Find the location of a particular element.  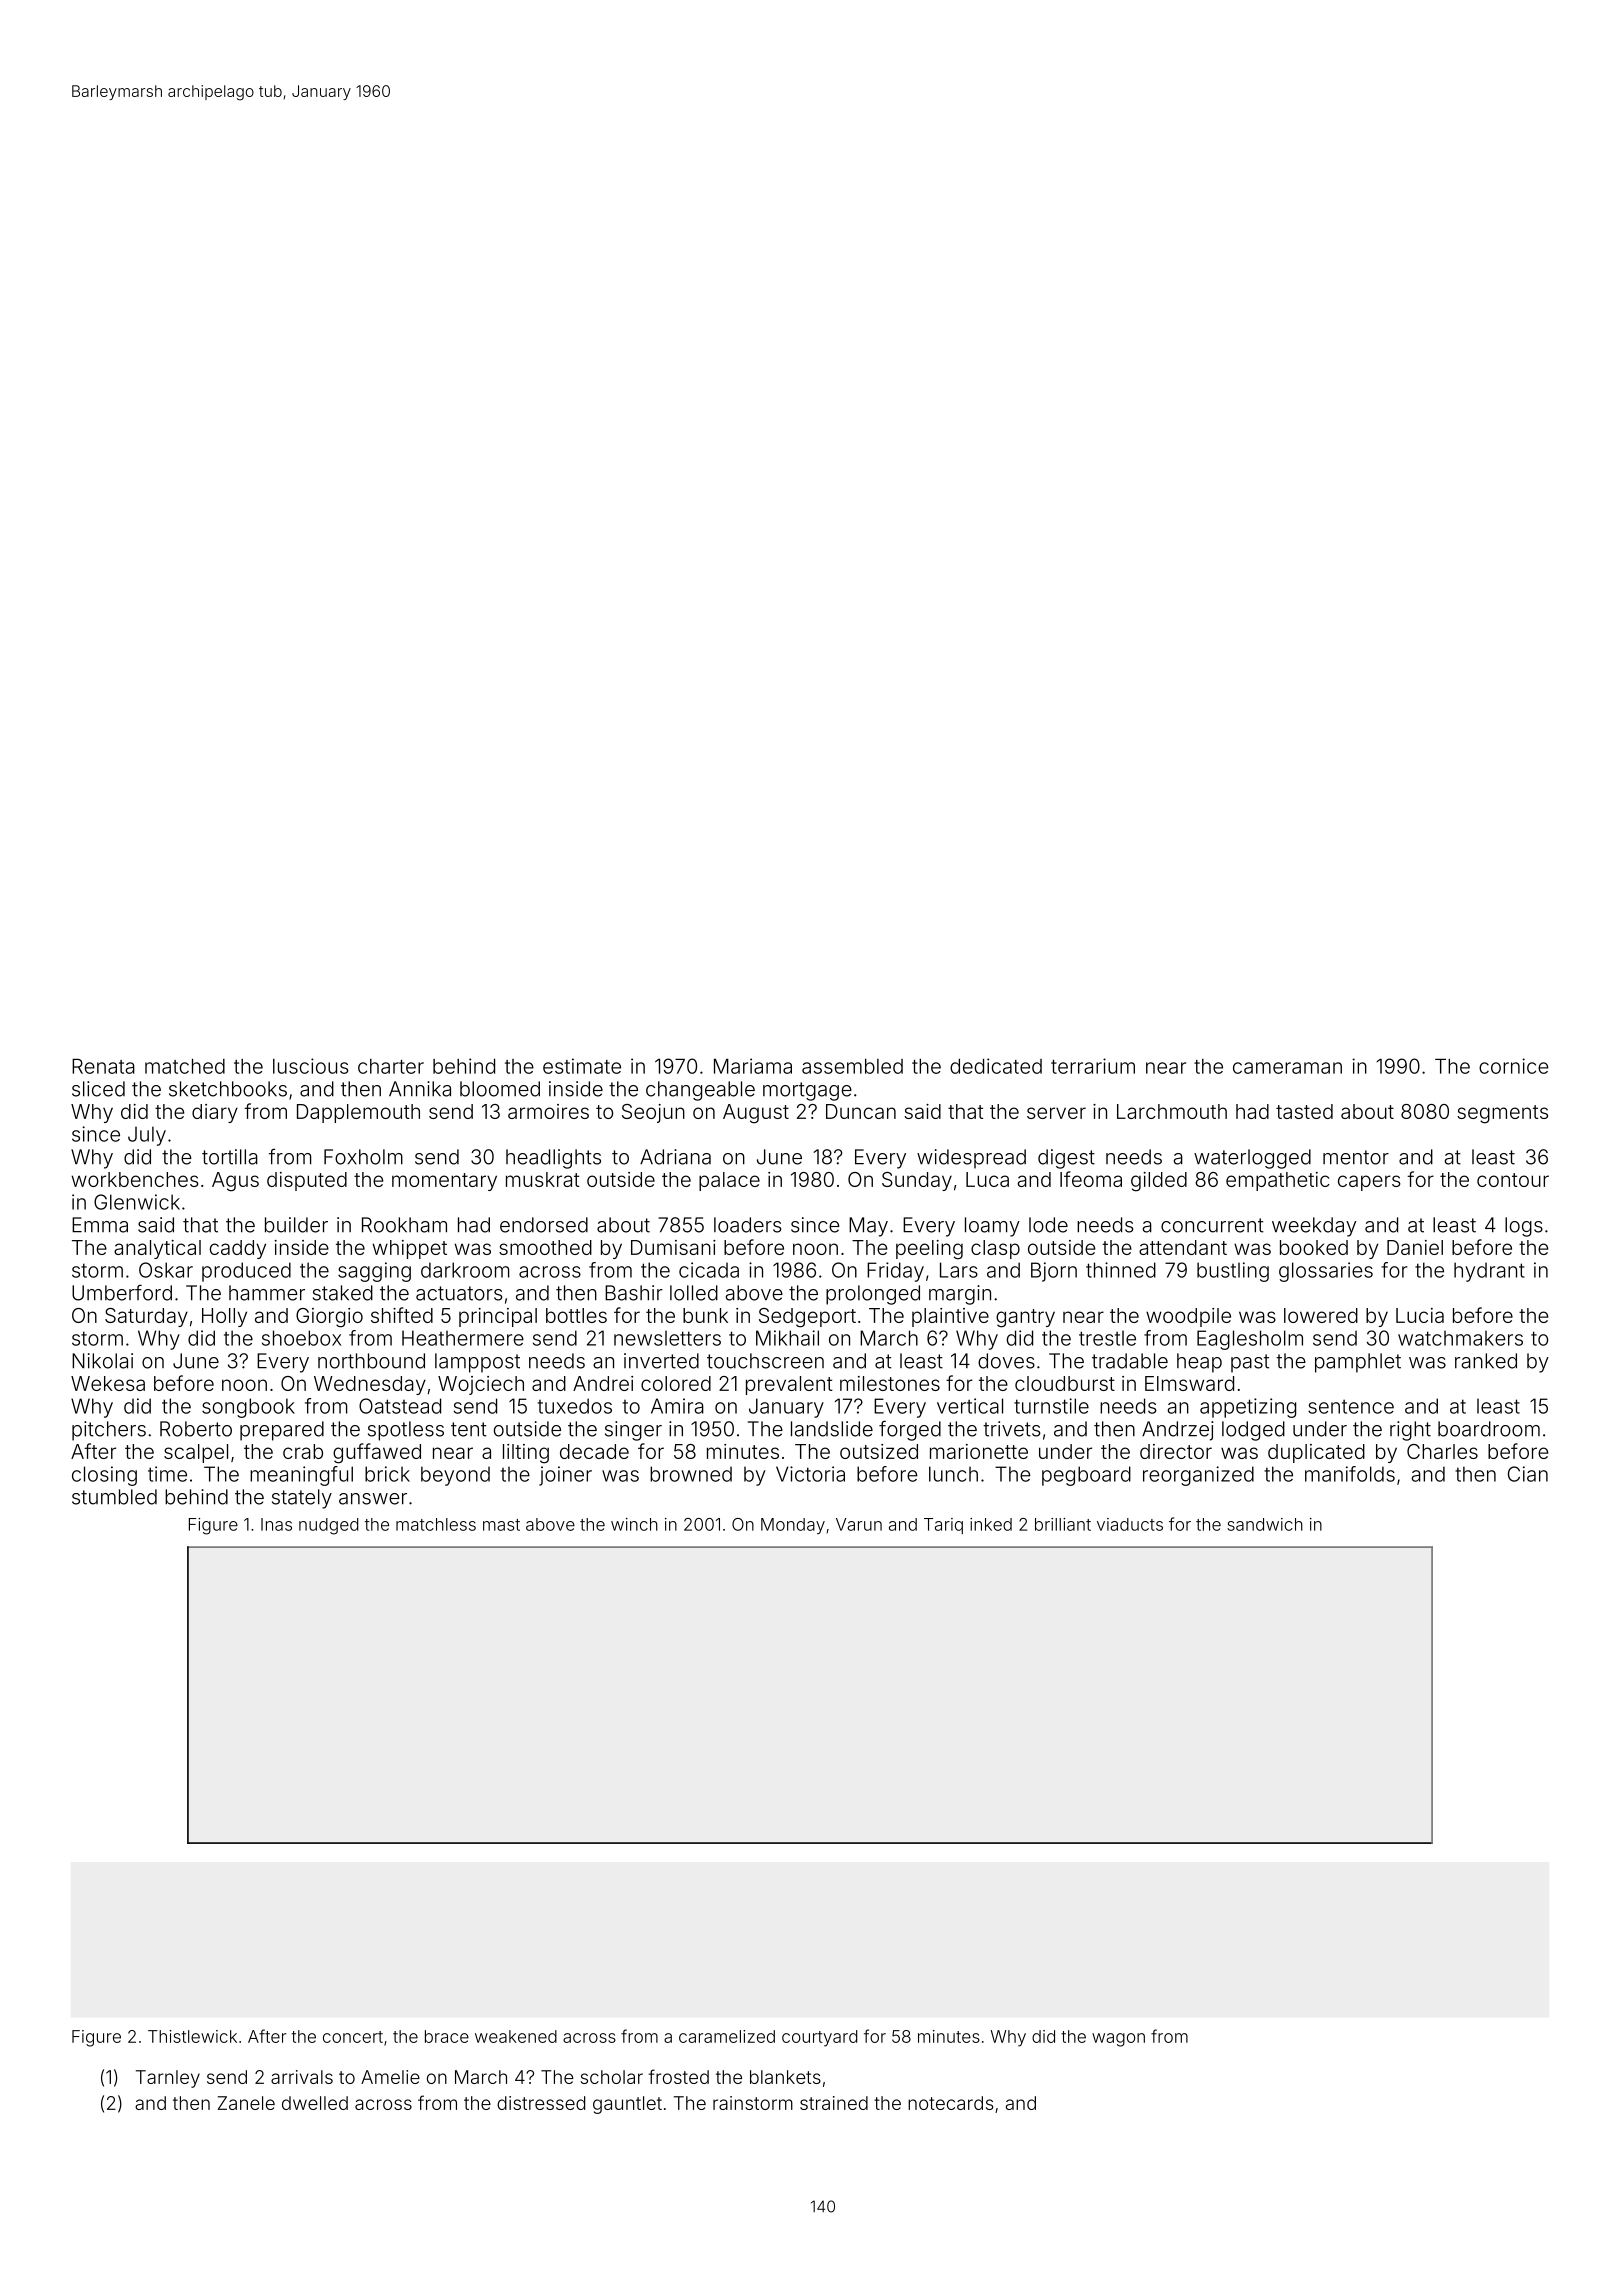

Tariq is located at coordinates (943, 1526).
